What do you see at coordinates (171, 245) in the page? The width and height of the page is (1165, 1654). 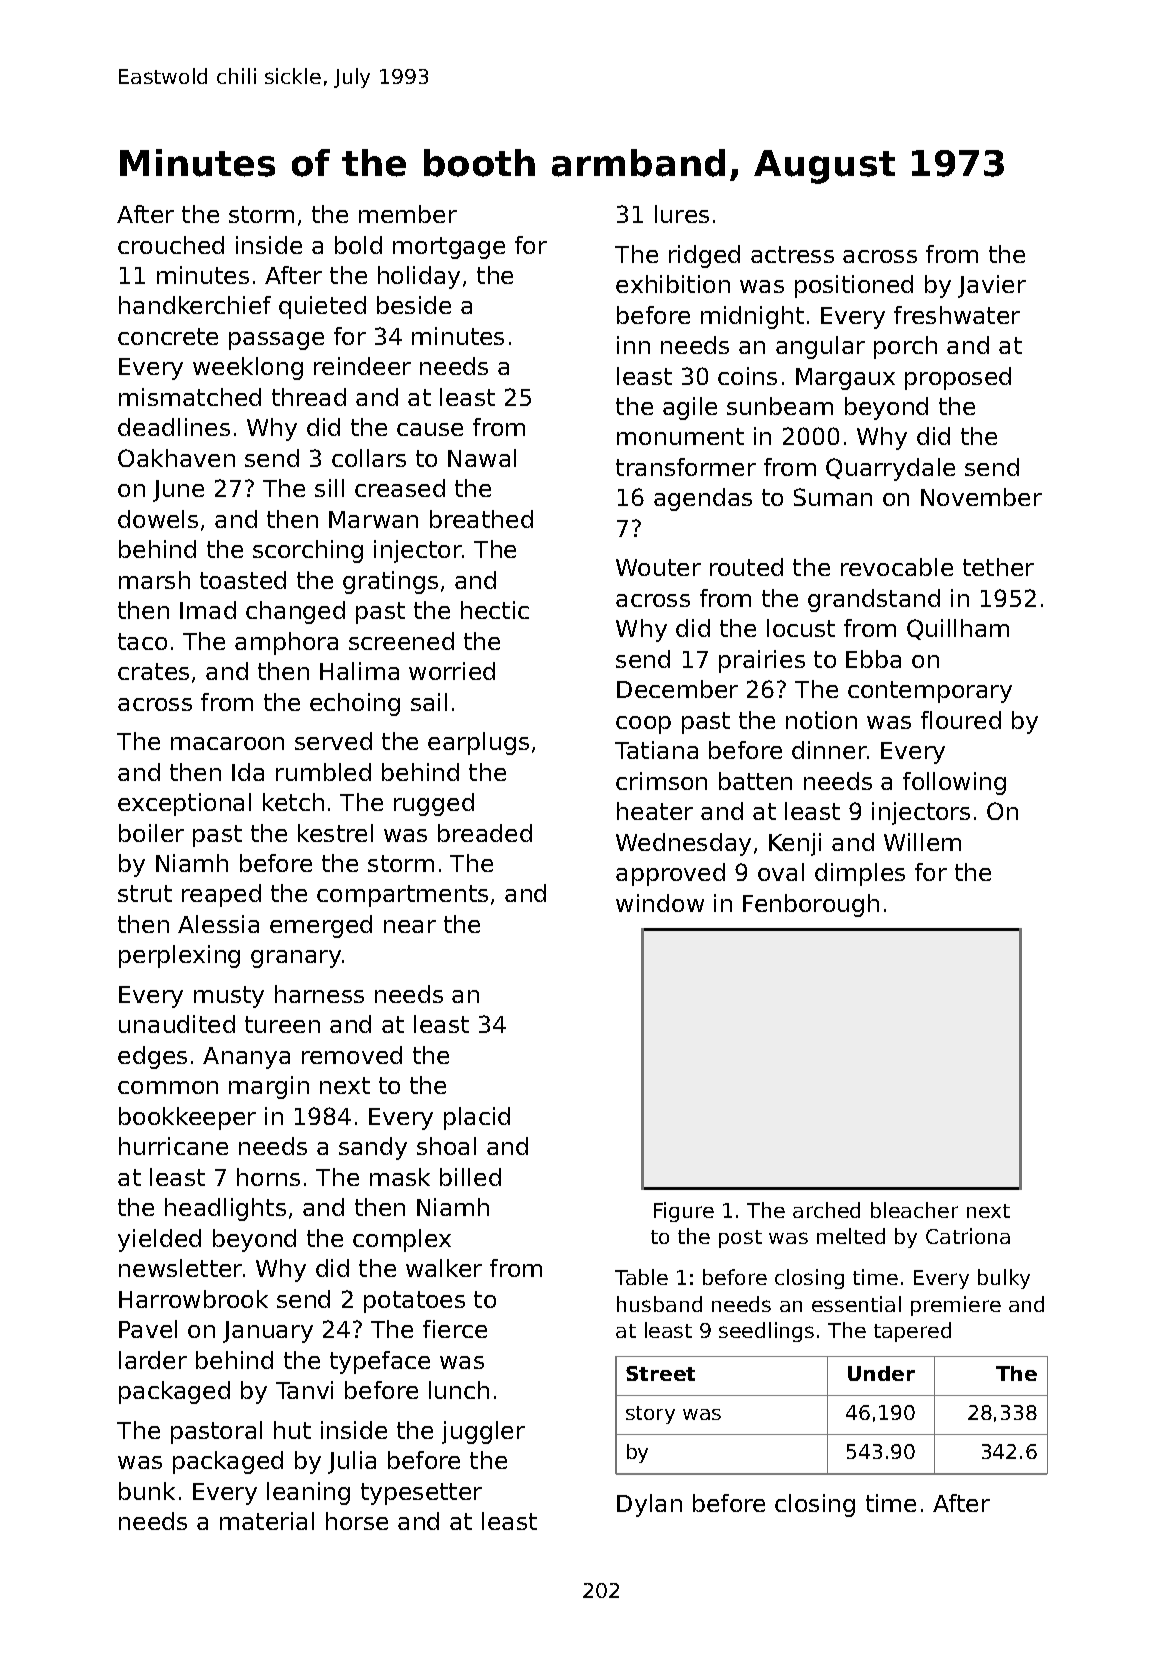 I see `crouched` at bounding box center [171, 245].
